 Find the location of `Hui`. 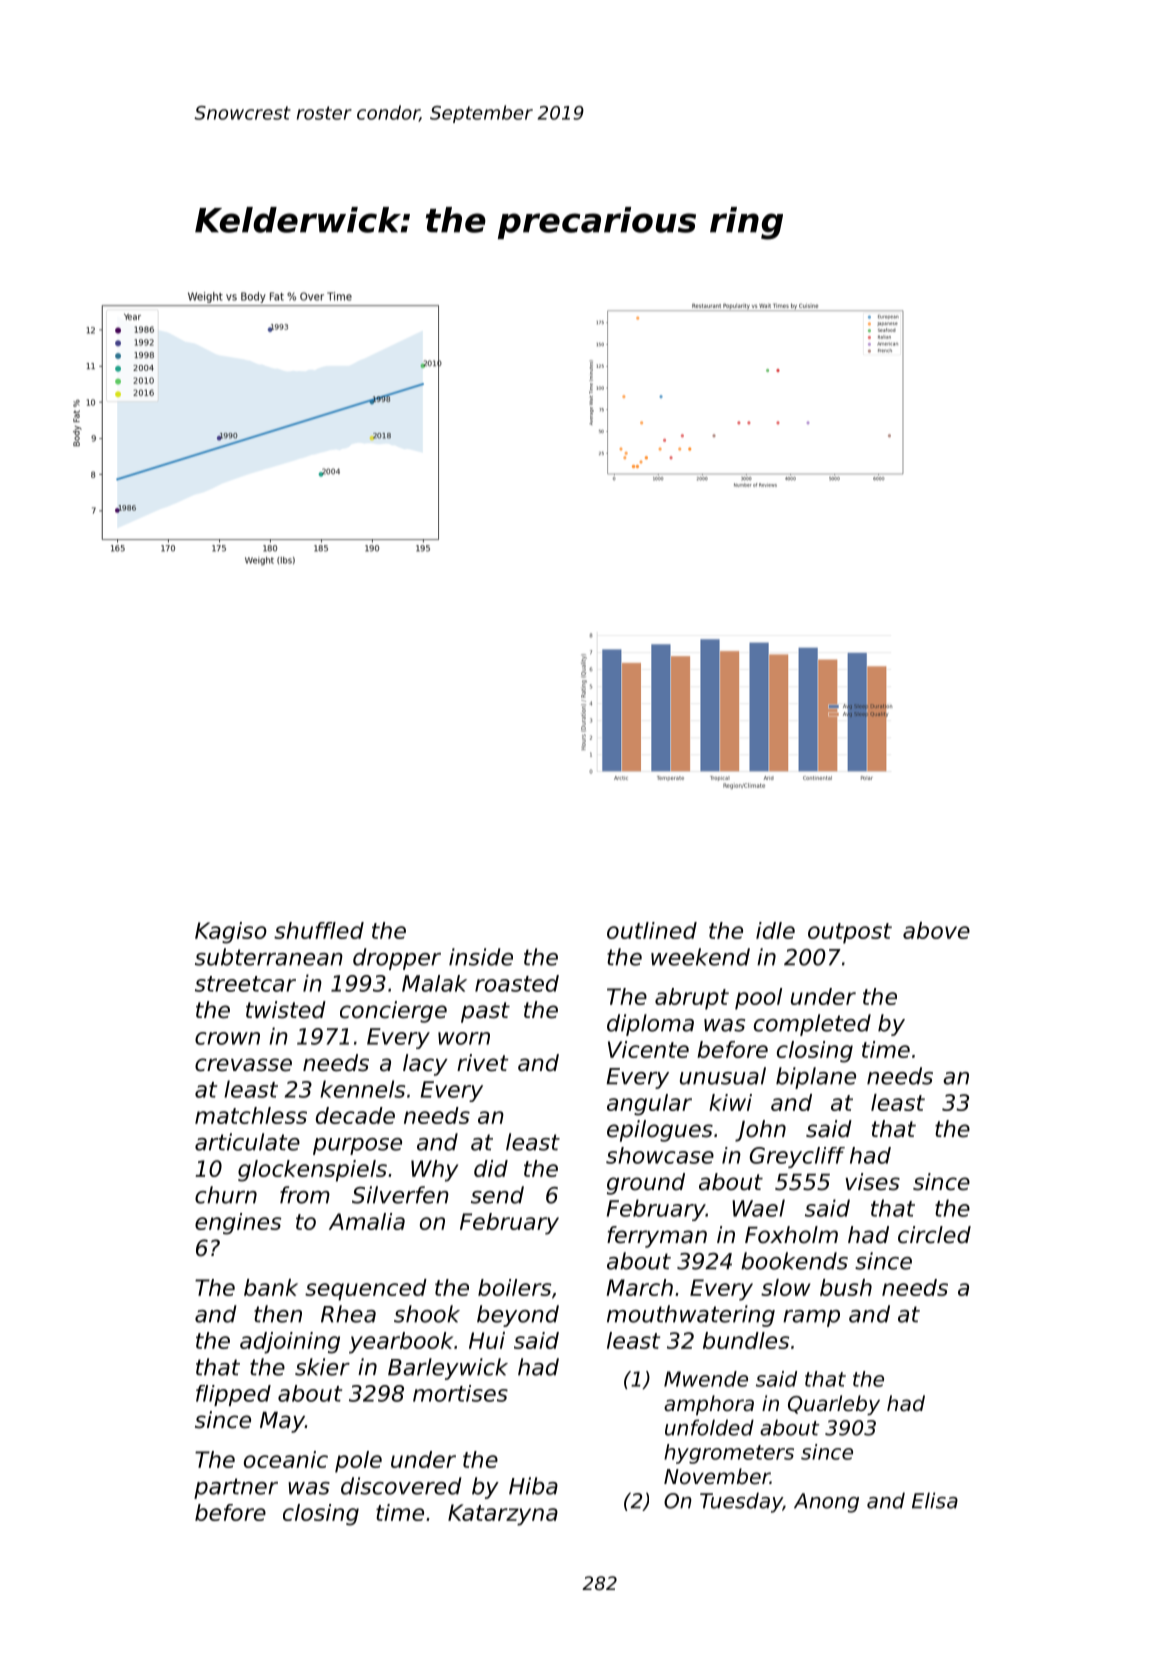

Hui is located at coordinates (487, 1340).
